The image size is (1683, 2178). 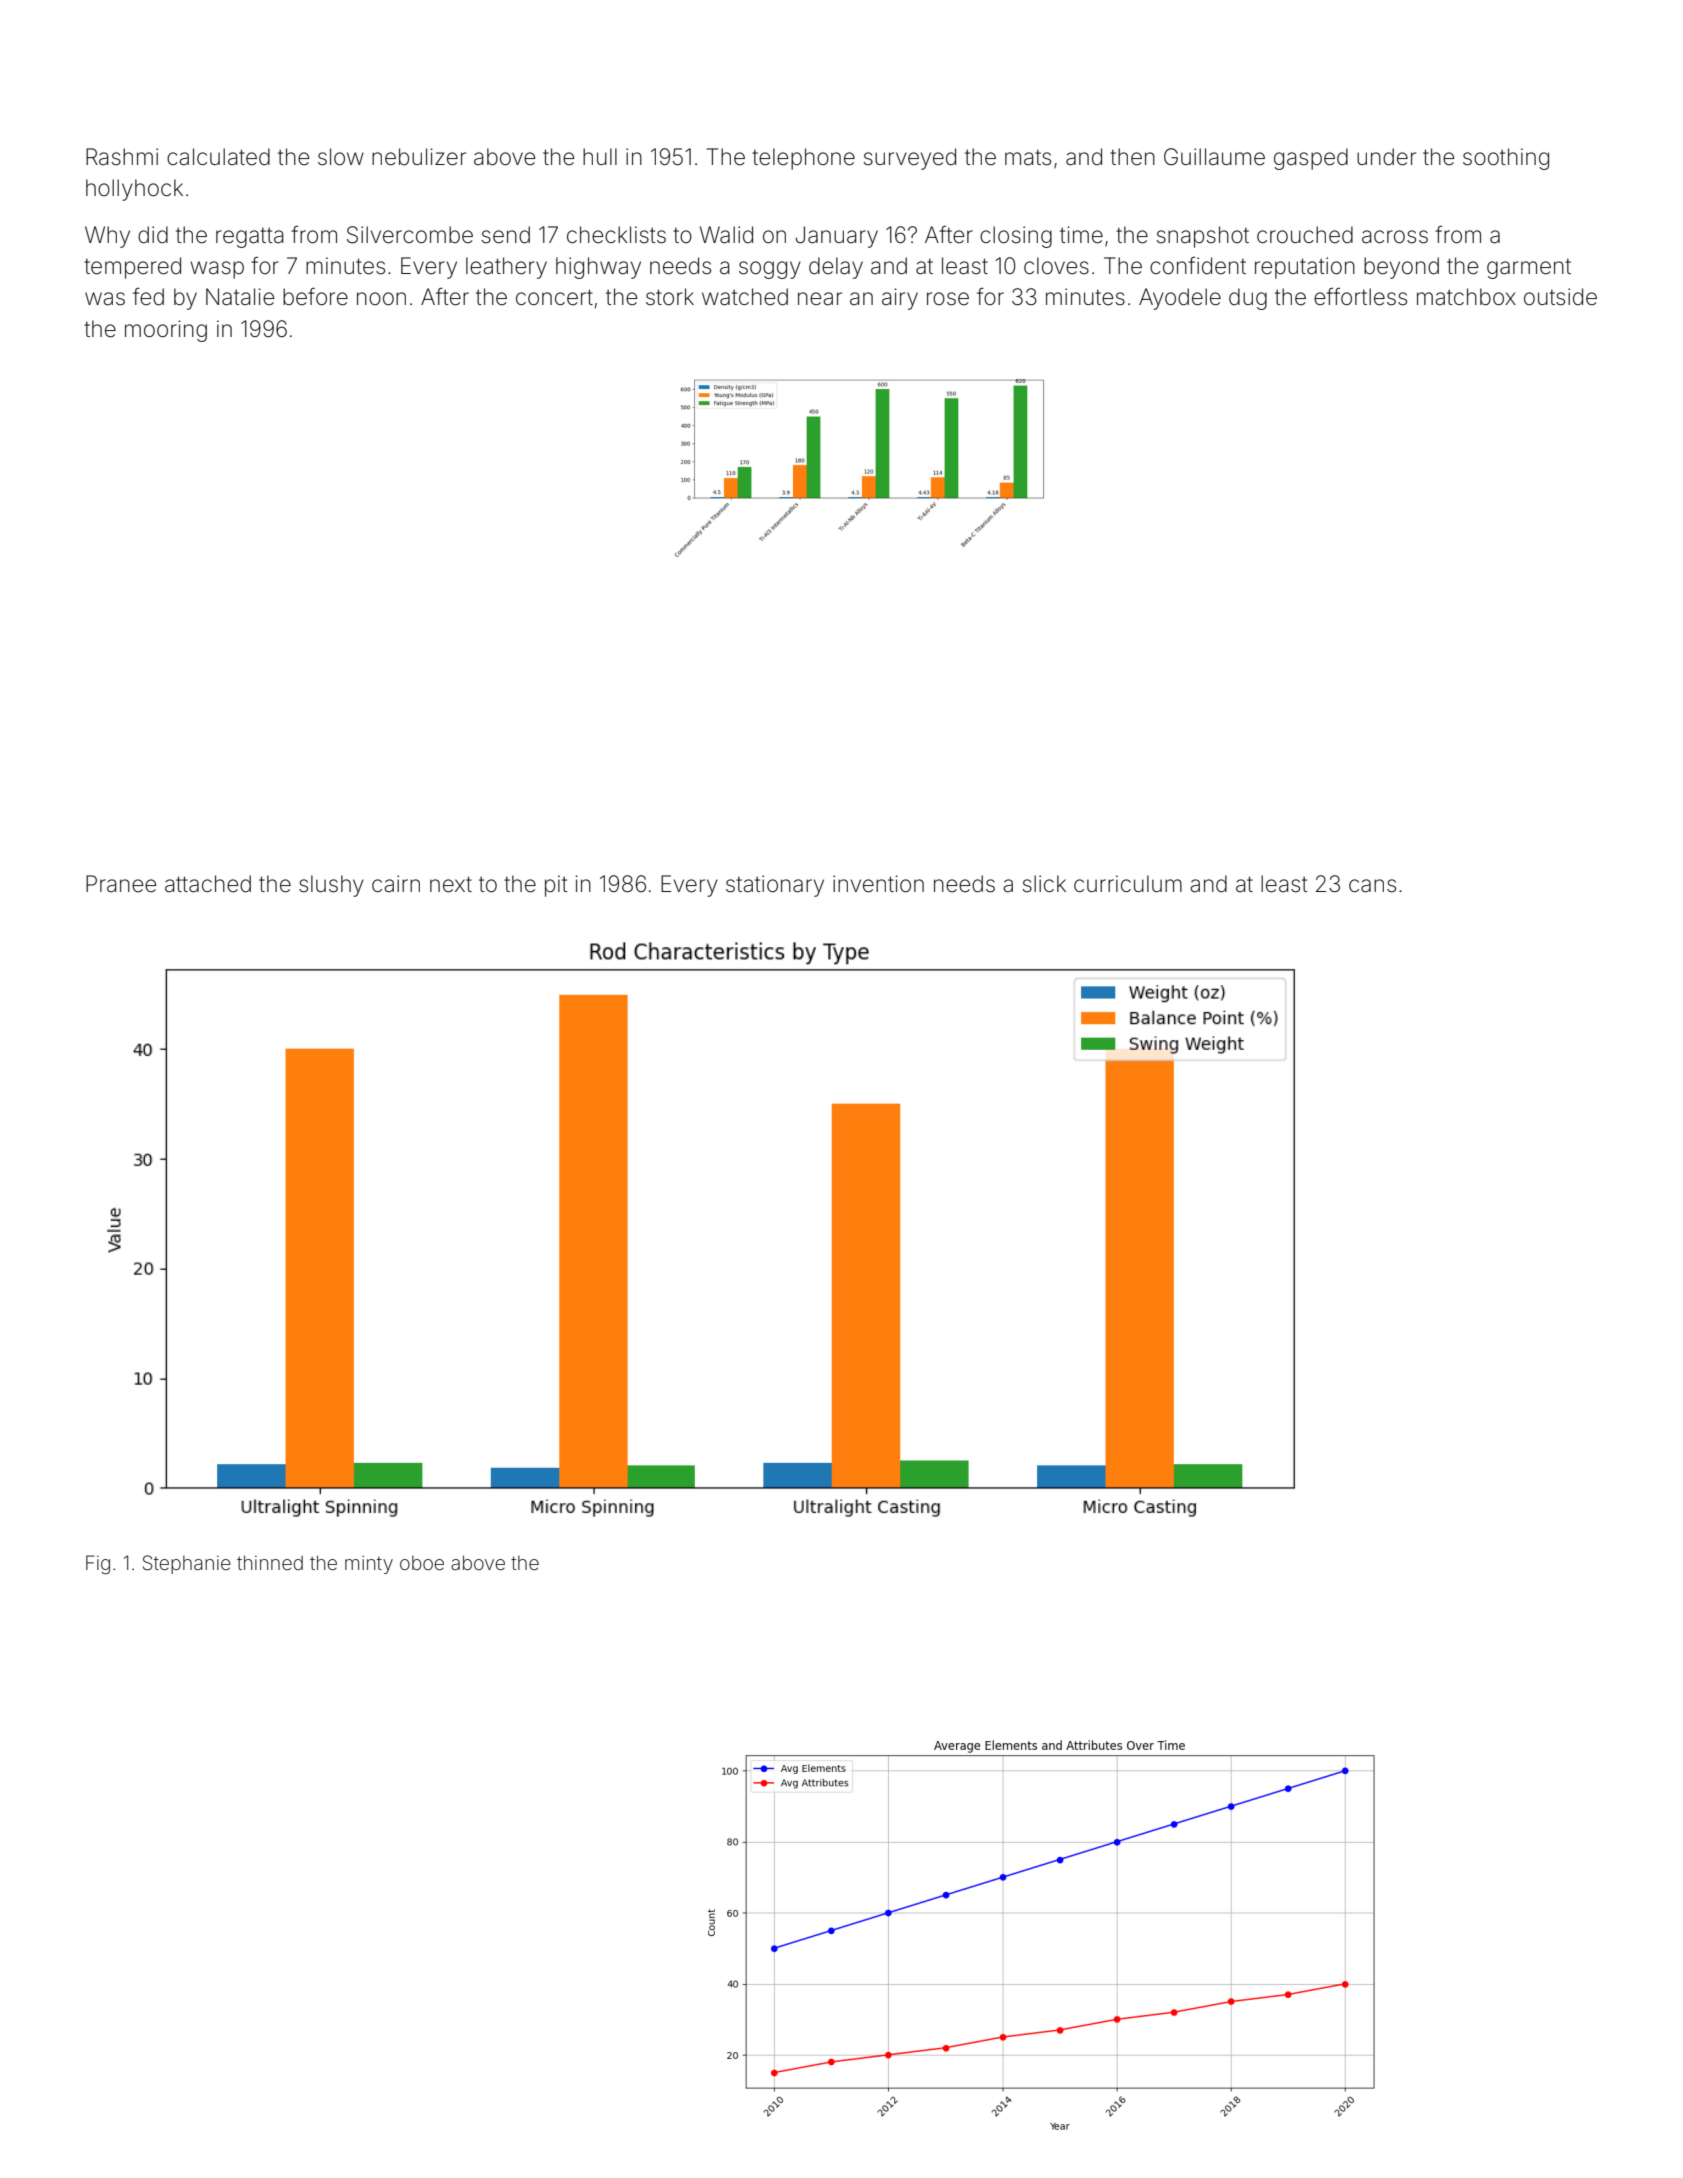 I want to click on minty, so click(x=369, y=1565).
